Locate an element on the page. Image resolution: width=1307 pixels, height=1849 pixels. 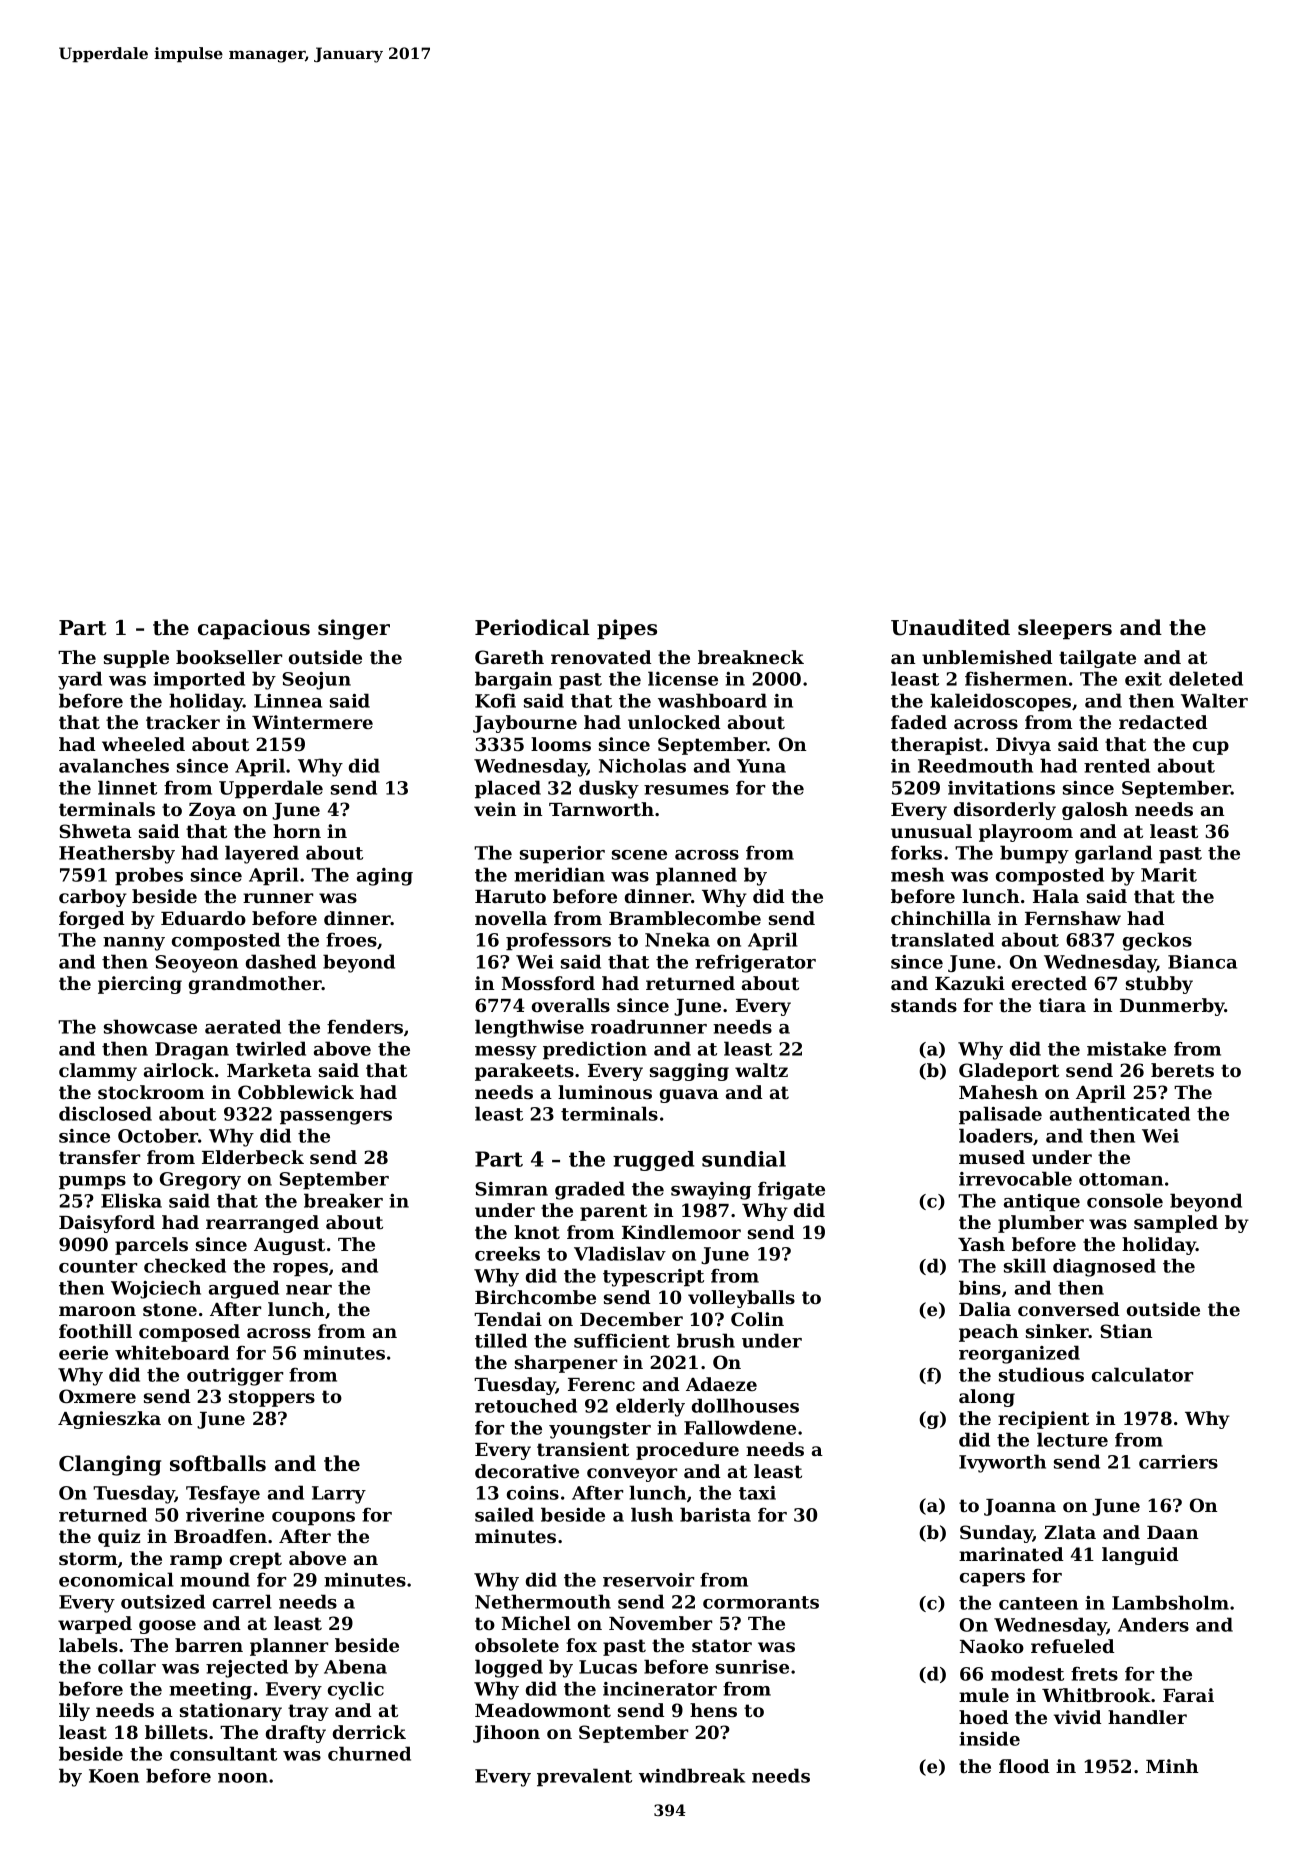
Periodical is located at coordinates (532, 627).
